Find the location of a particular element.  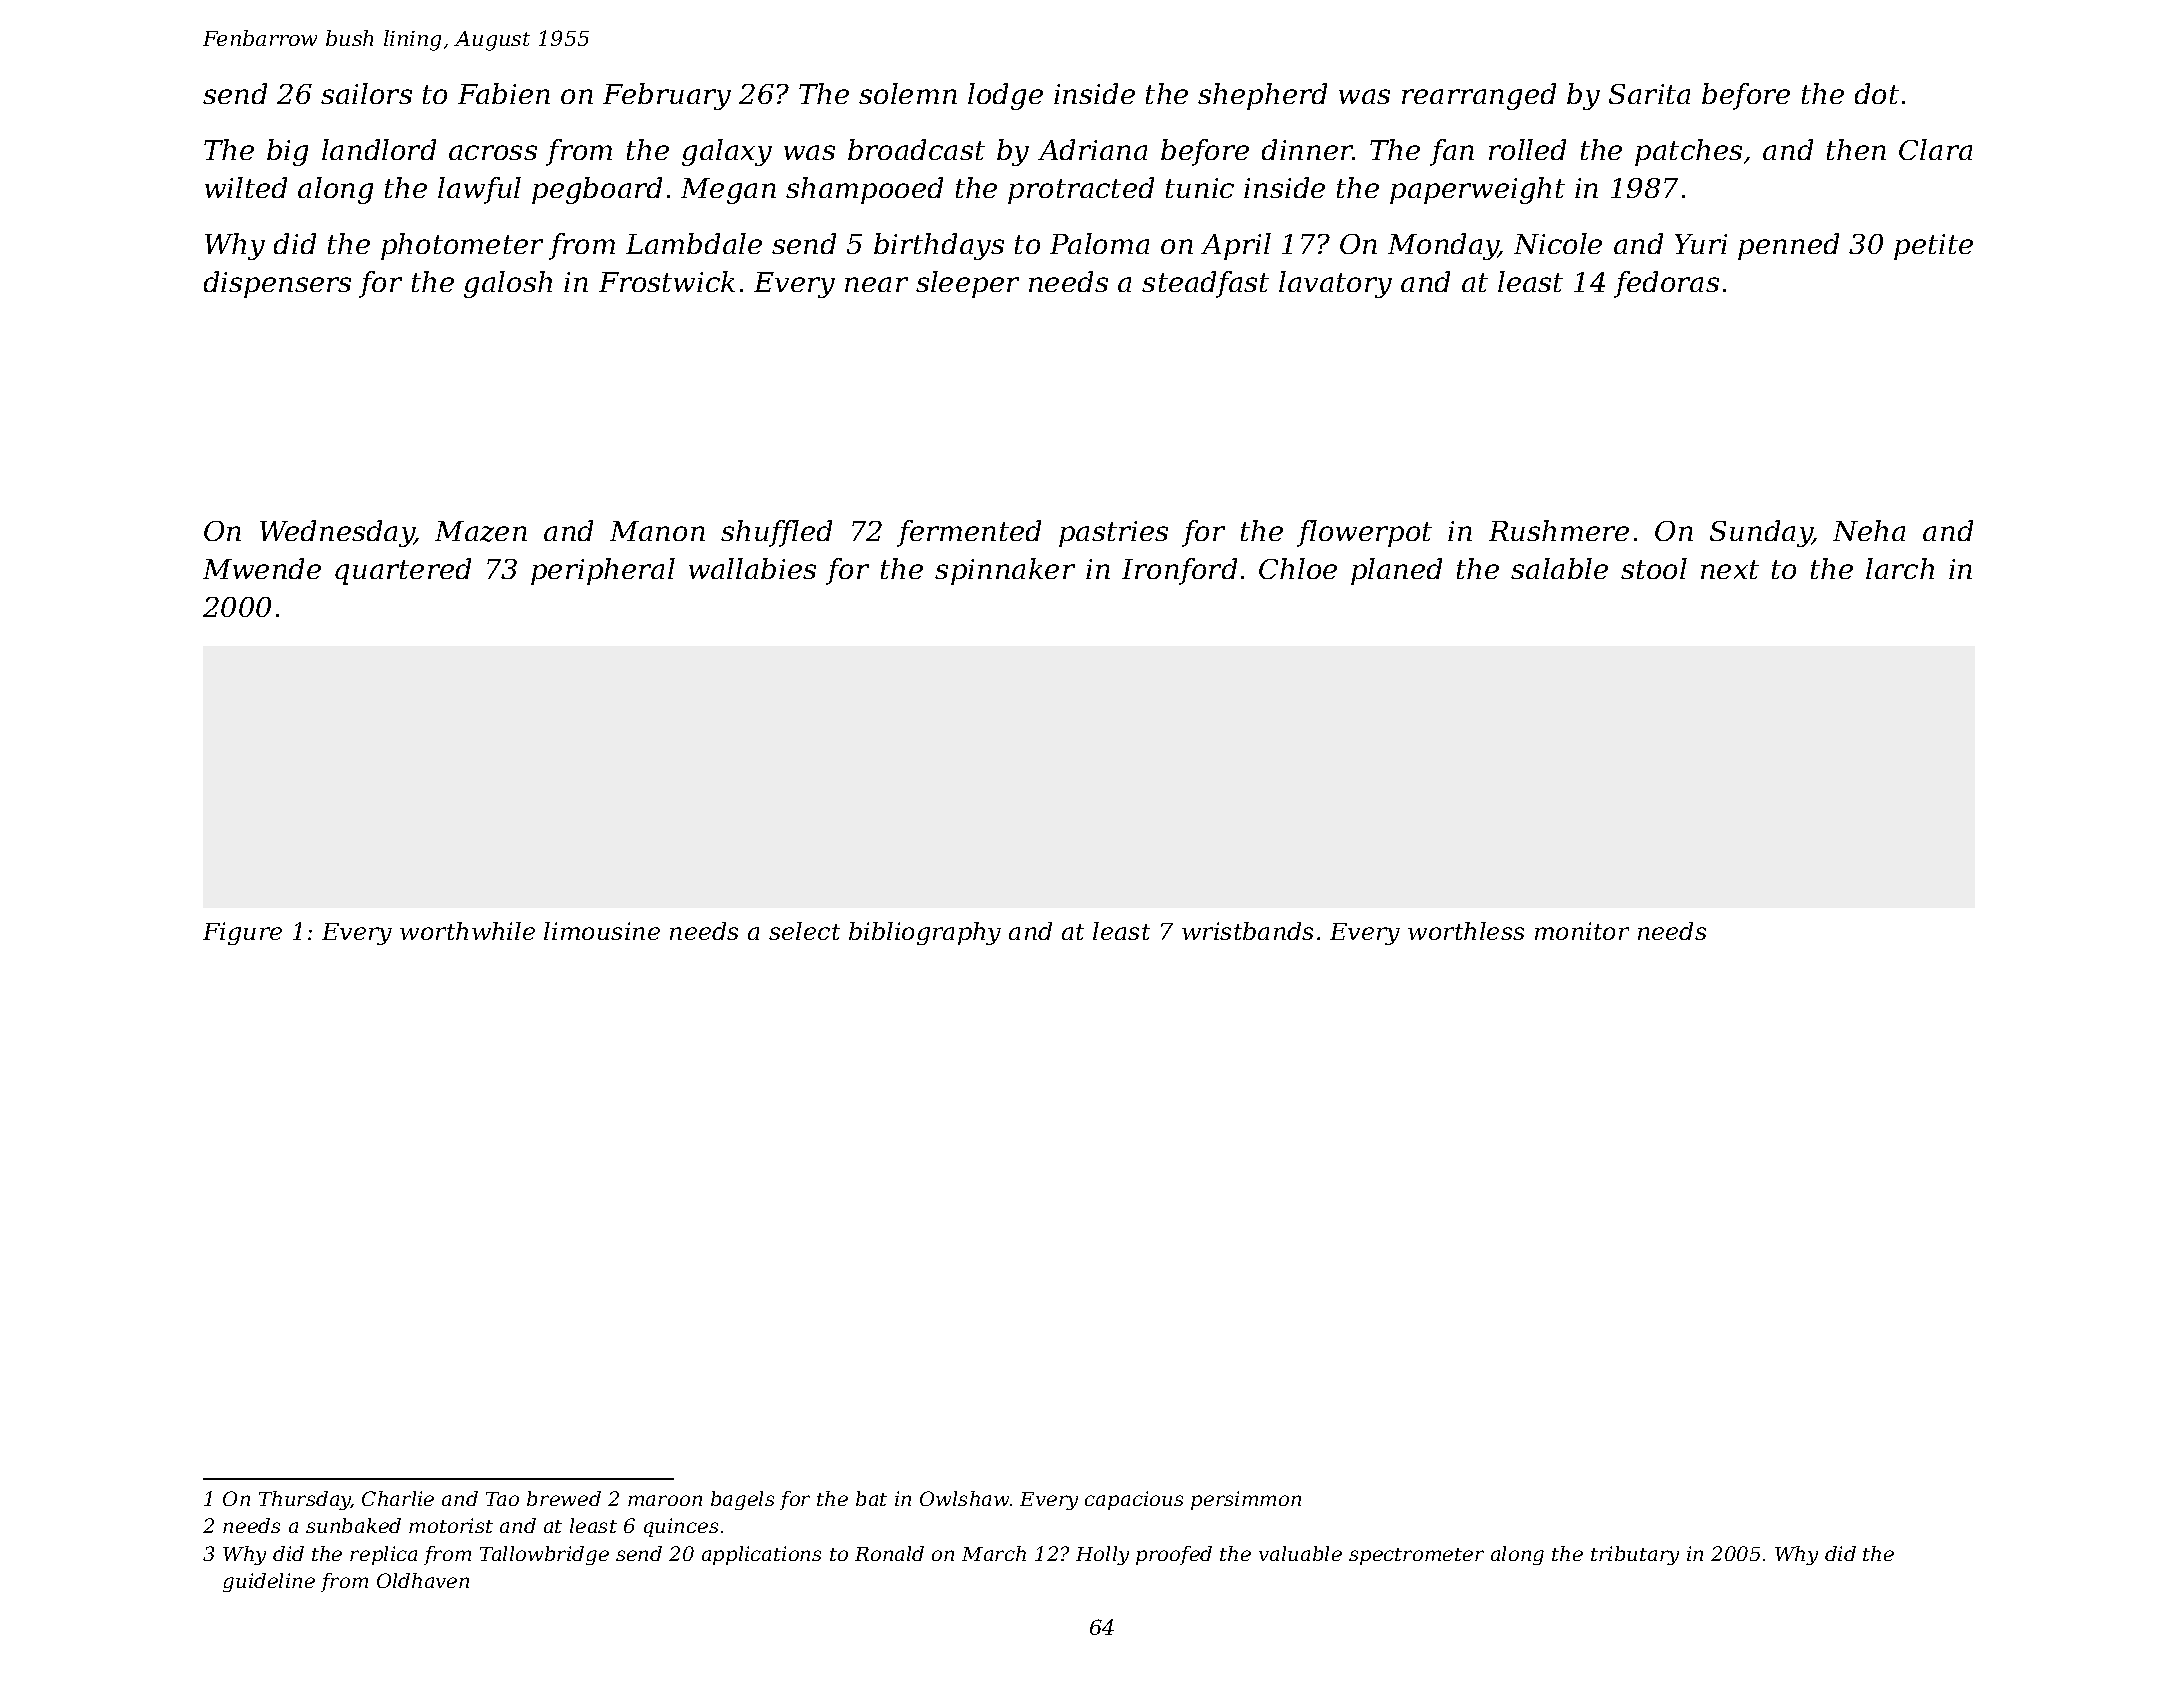

guideline is located at coordinates (269, 1582).
